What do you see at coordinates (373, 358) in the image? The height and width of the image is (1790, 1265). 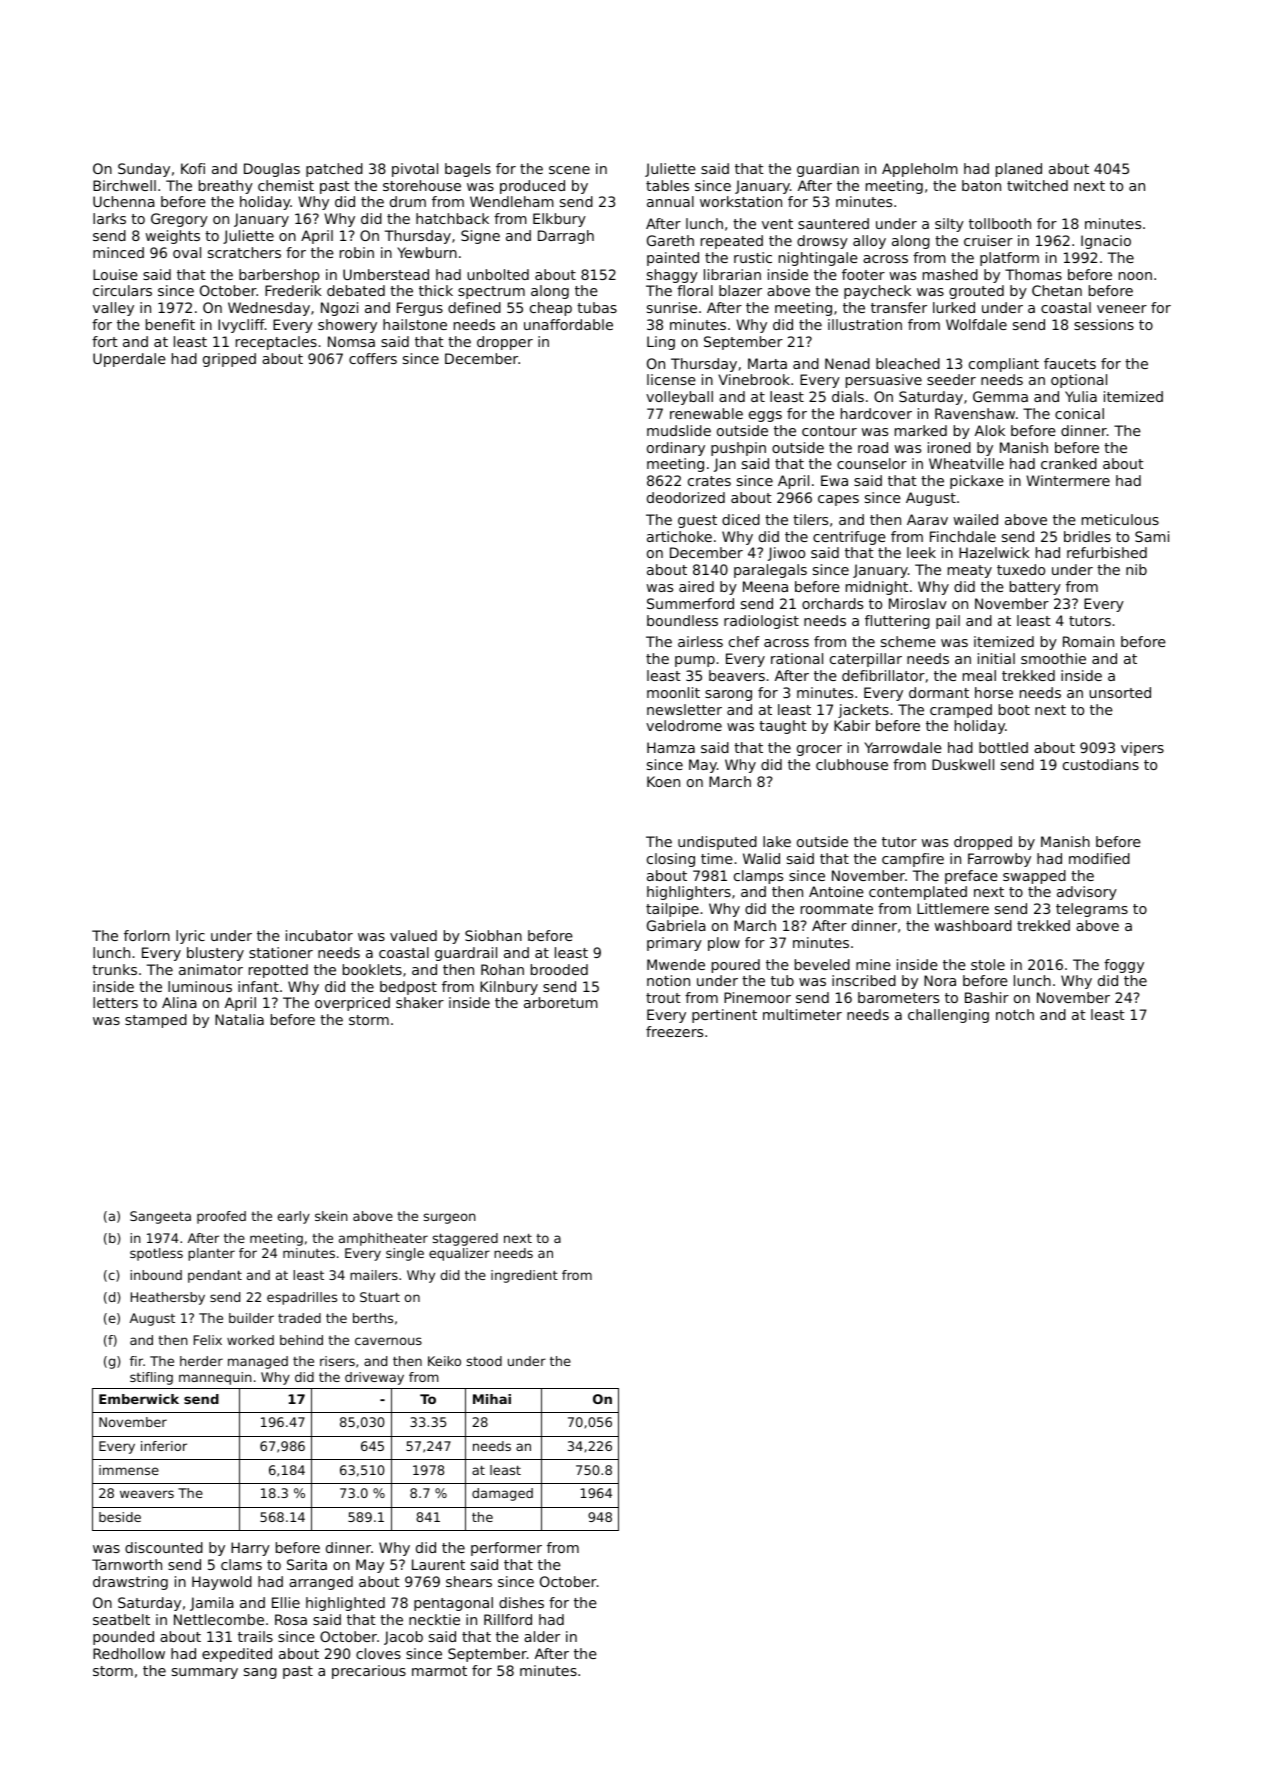 I see `coffers` at bounding box center [373, 358].
